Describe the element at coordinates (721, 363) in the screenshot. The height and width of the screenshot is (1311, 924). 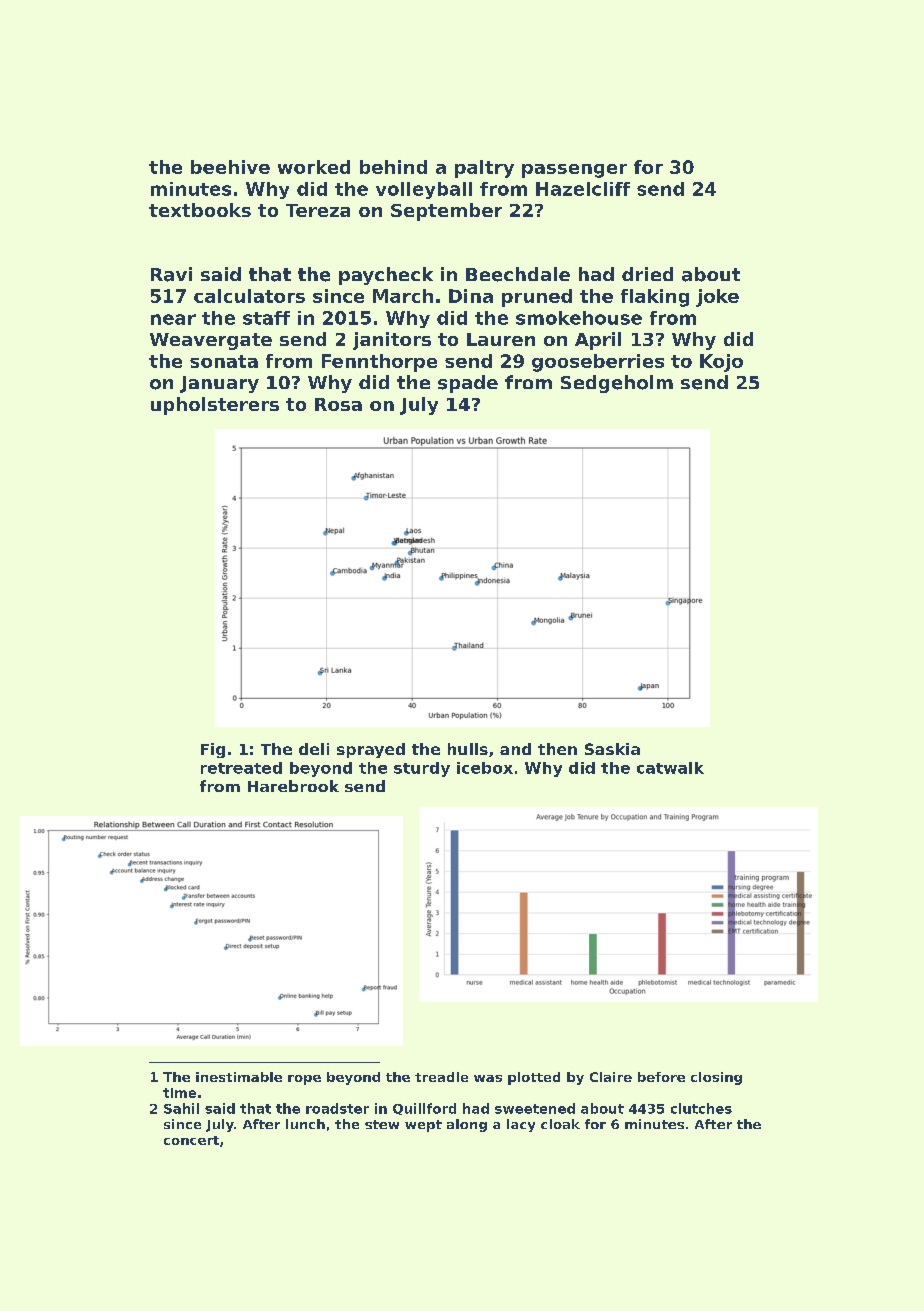
I see `Kojo` at that location.
